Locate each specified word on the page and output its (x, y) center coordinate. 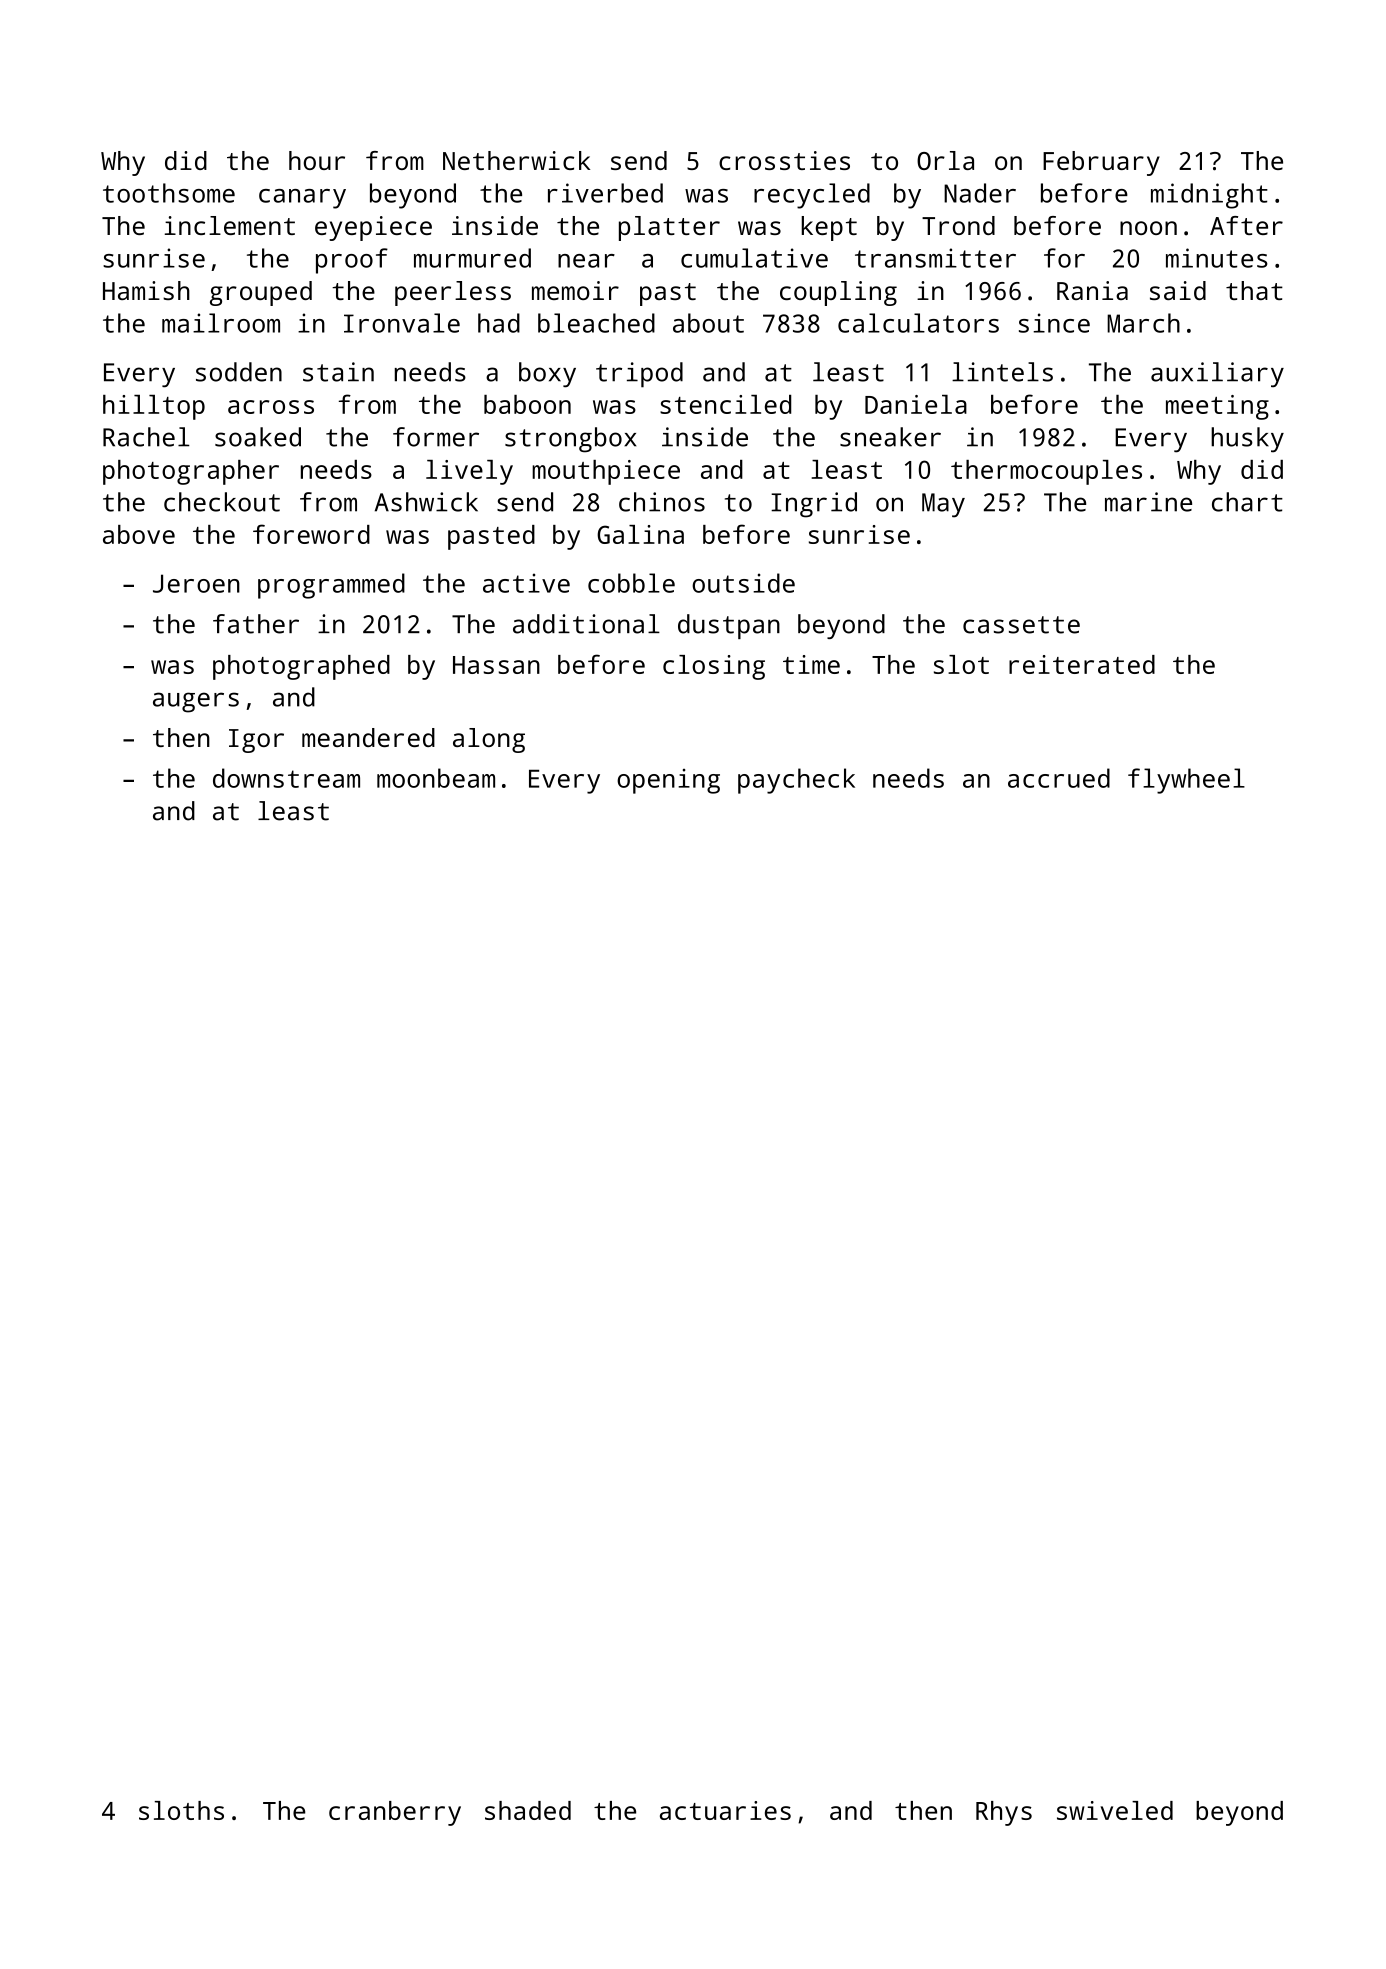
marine (1148, 502)
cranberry (395, 1813)
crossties (784, 160)
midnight (1209, 196)
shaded (528, 1810)
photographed (301, 667)
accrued (1059, 778)
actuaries (725, 1810)
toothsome (169, 193)
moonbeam (436, 778)
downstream (286, 778)
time (811, 664)
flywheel (1186, 781)
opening (668, 781)
